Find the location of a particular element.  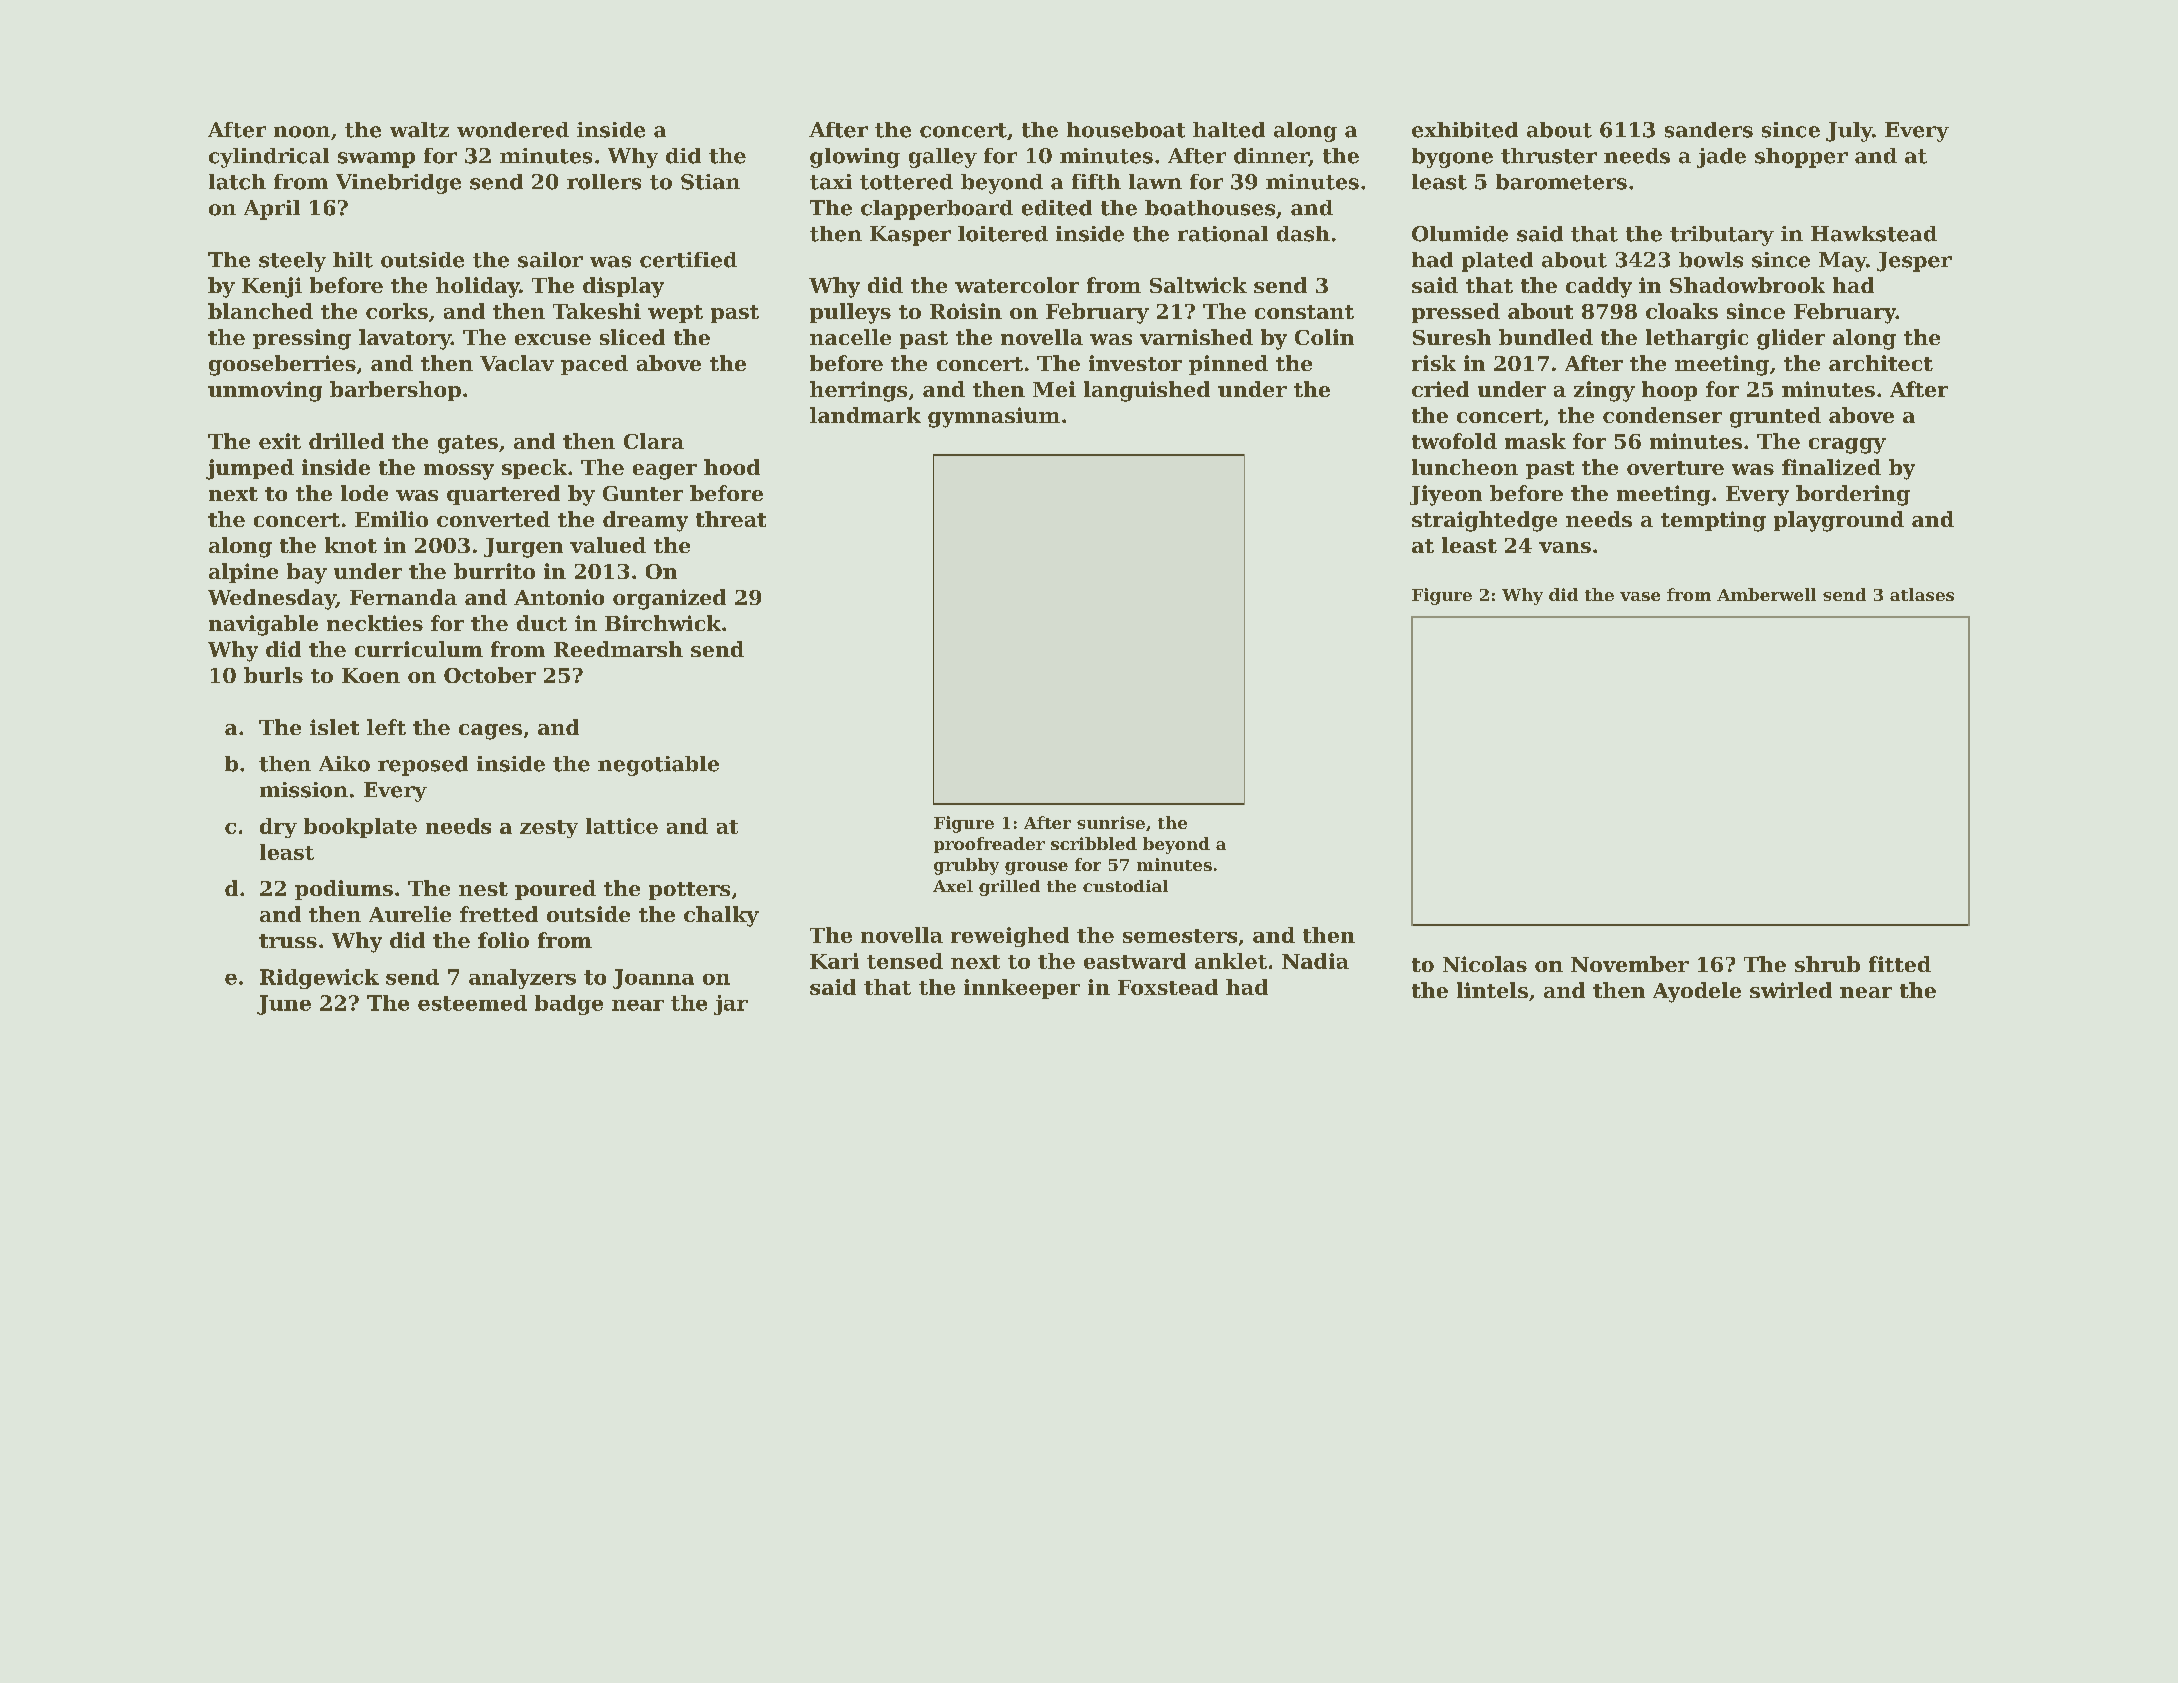

jumped is located at coordinates (250, 469).
